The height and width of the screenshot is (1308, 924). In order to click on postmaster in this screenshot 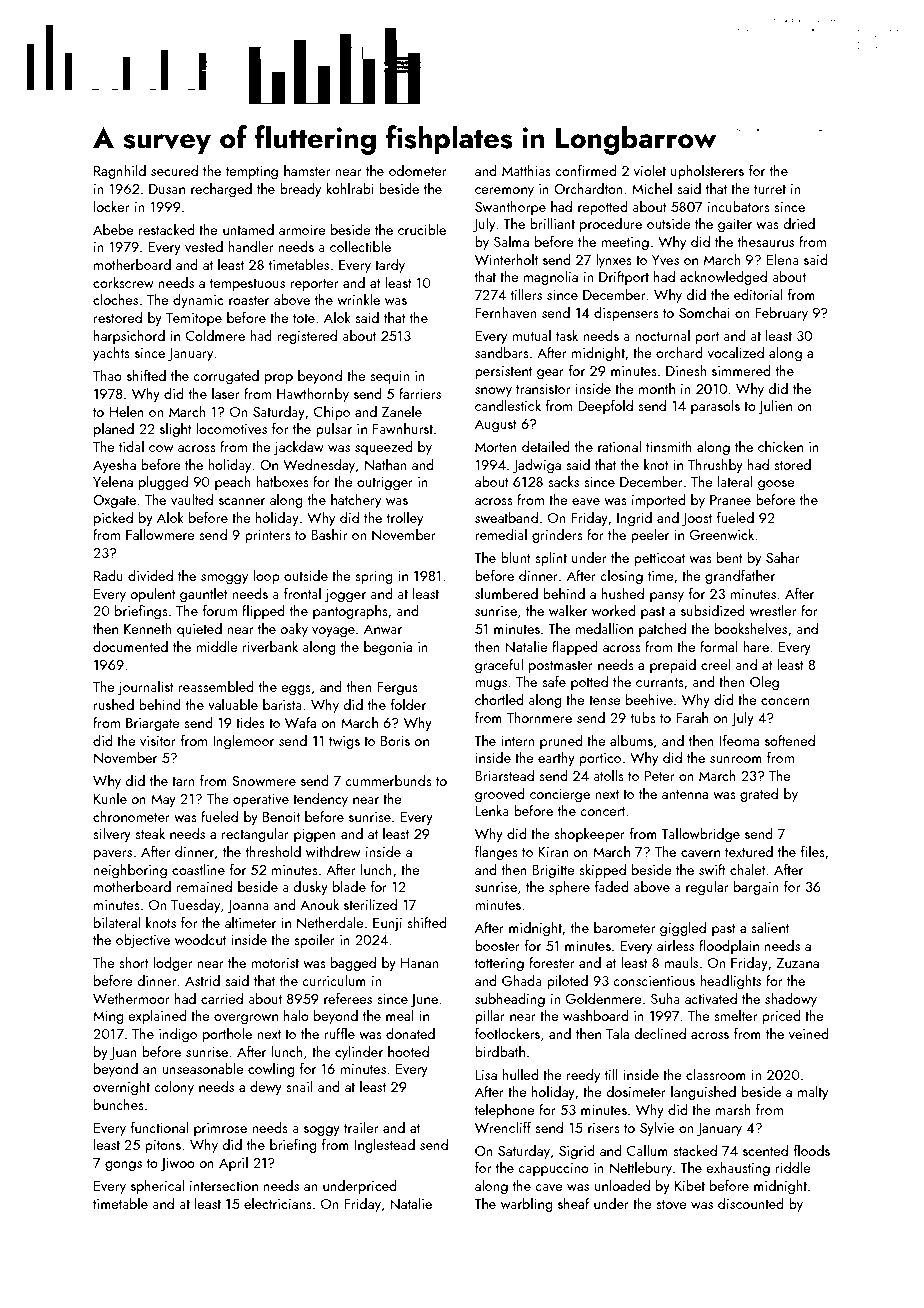, I will do `click(561, 667)`.
